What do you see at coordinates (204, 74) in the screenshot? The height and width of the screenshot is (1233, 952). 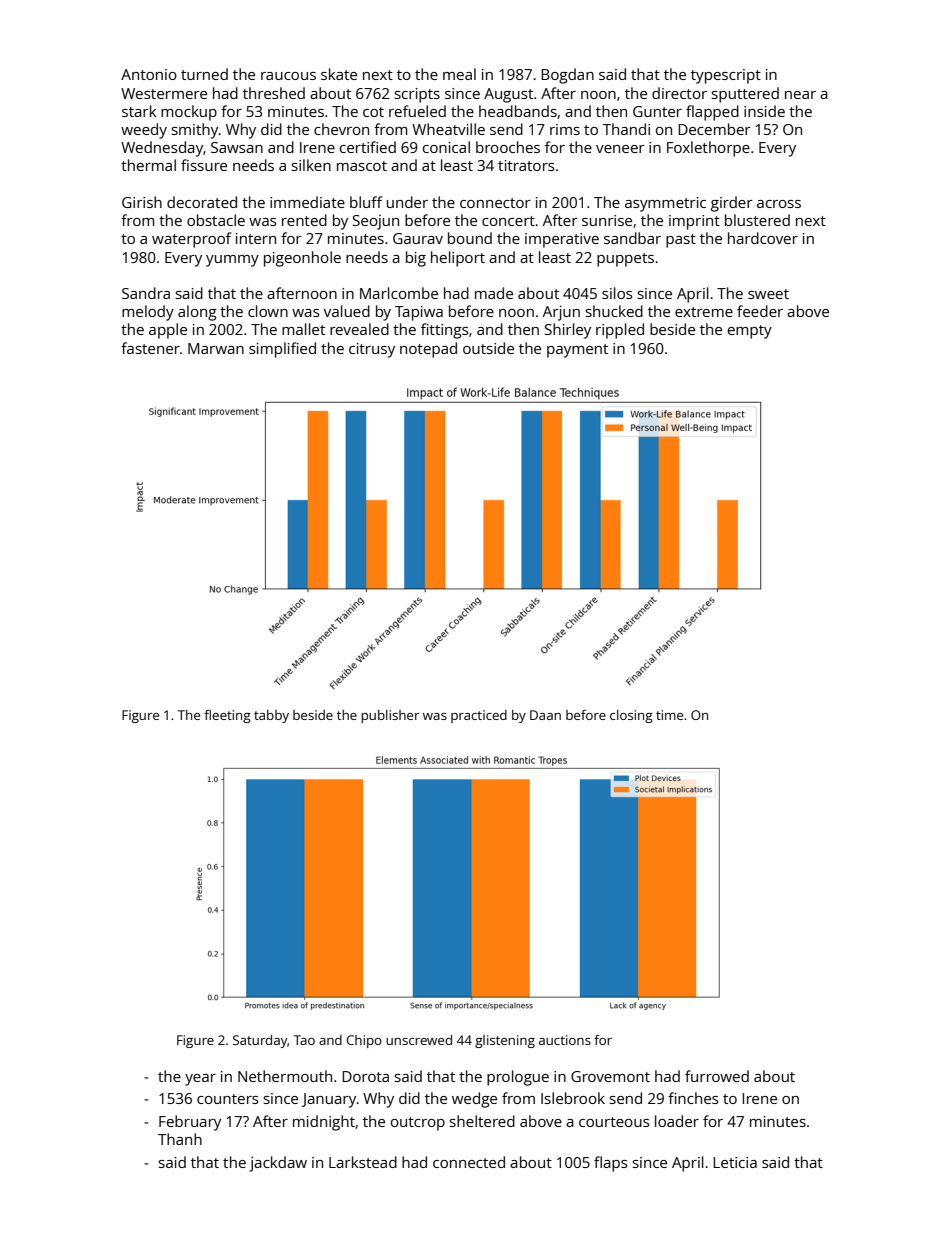 I see `turned` at bounding box center [204, 74].
